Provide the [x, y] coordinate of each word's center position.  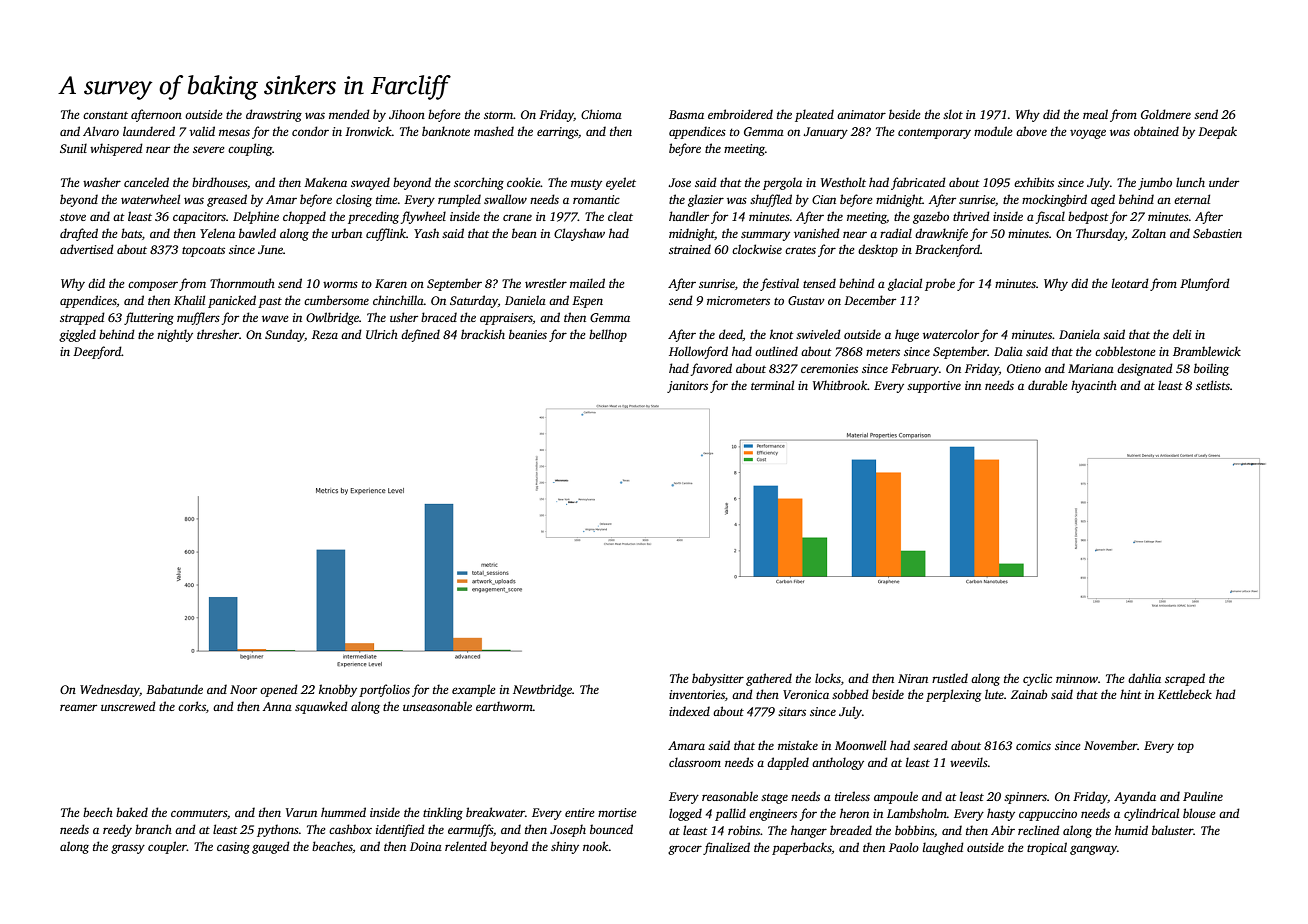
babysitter [718, 679]
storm [498, 115]
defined [420, 335]
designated [1145, 369]
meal [1095, 114]
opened [279, 690]
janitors [687, 387]
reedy [117, 830]
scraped [1185, 679]
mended [349, 114]
